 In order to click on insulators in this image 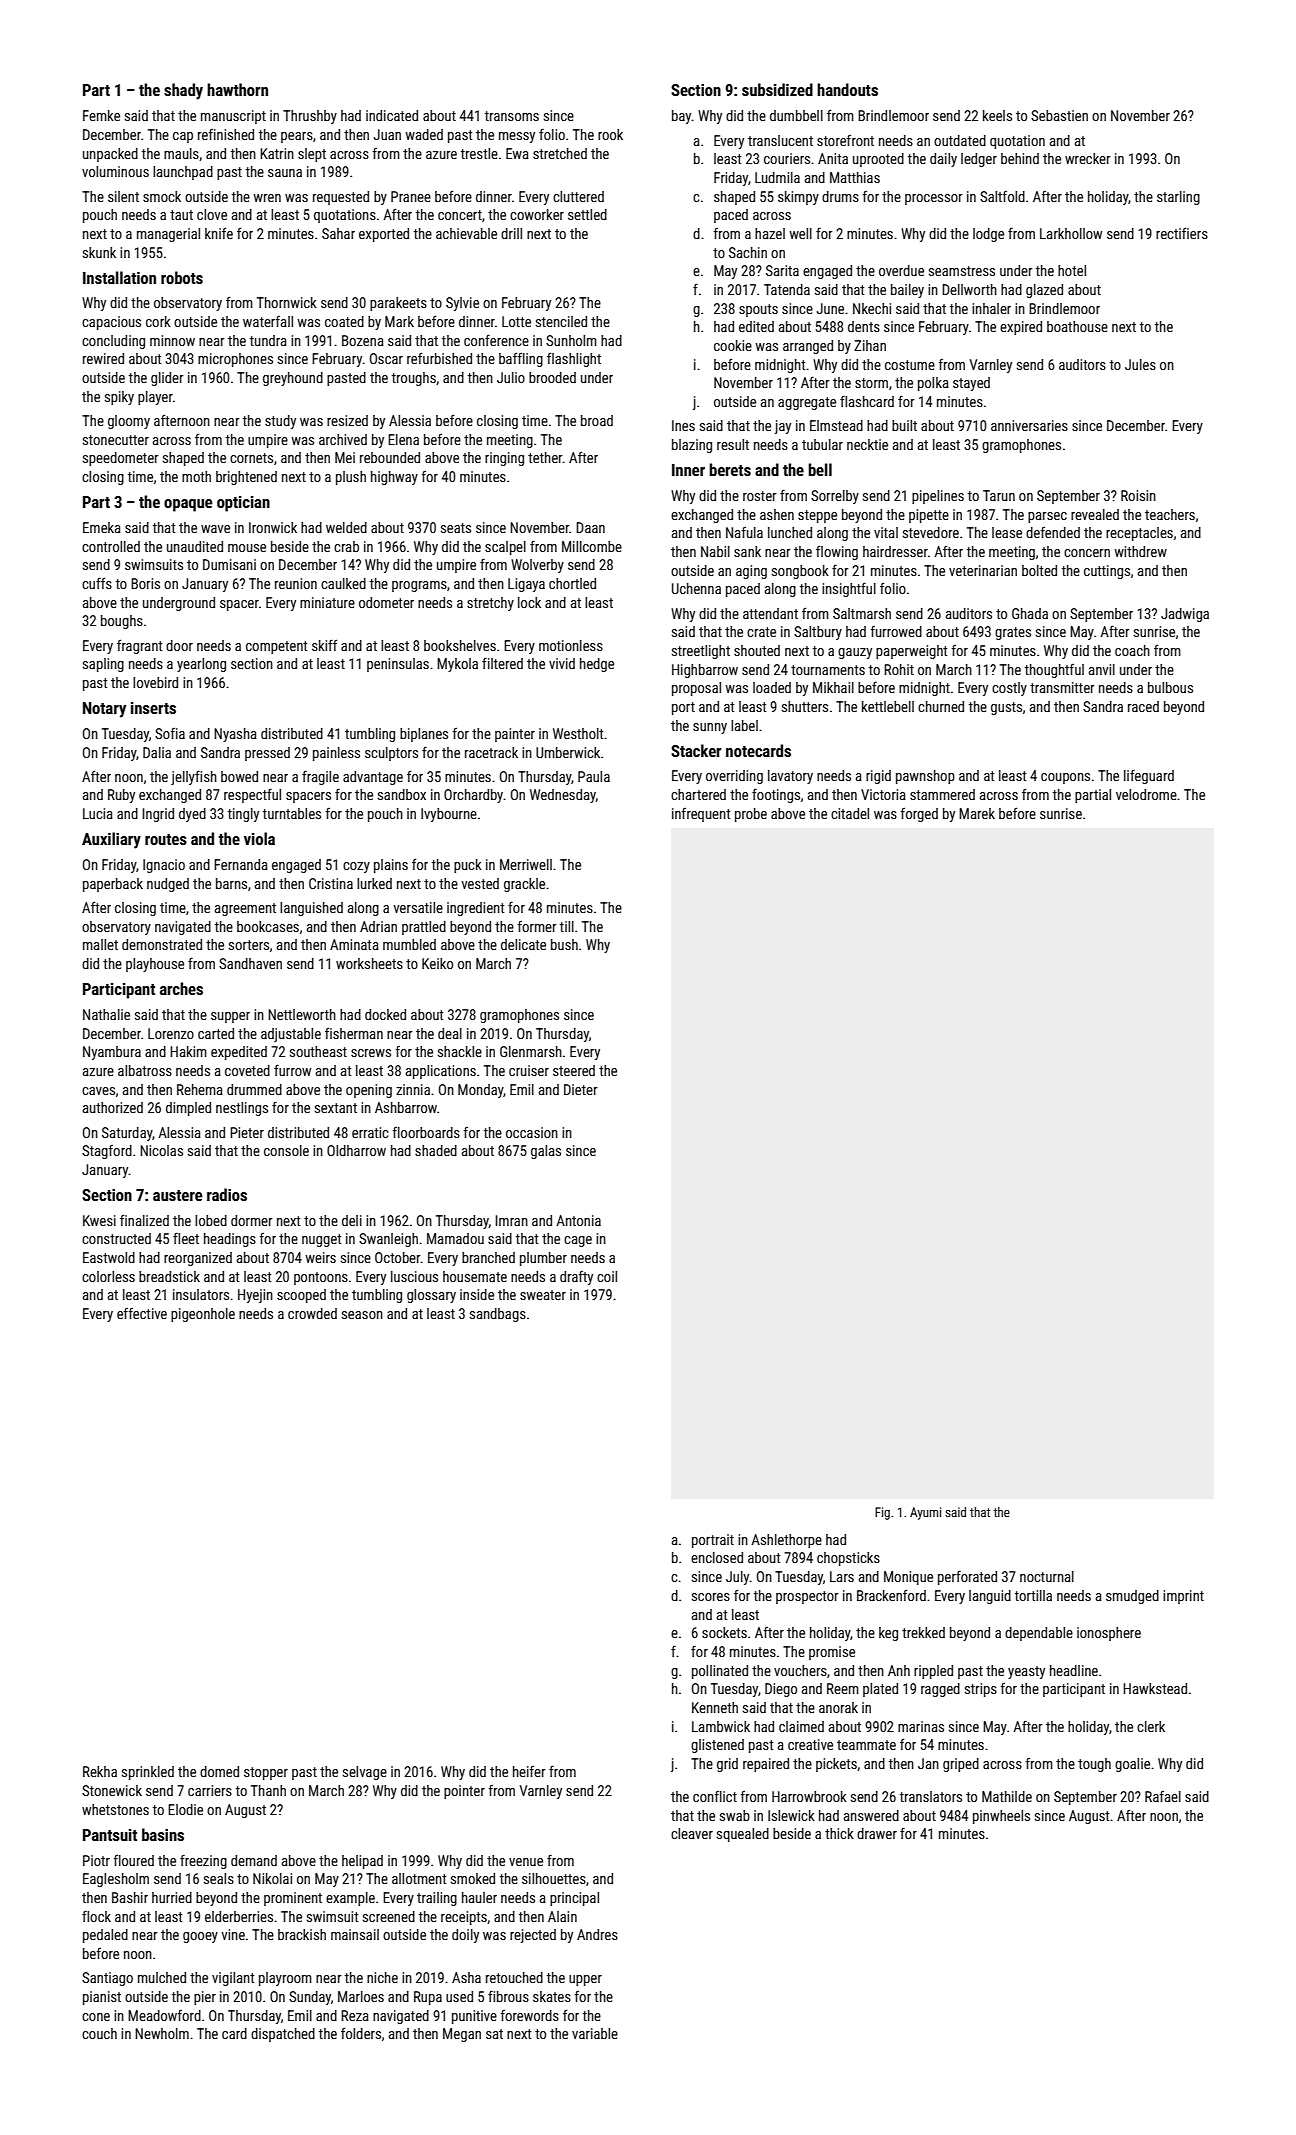, I will do `click(201, 1294)`.
